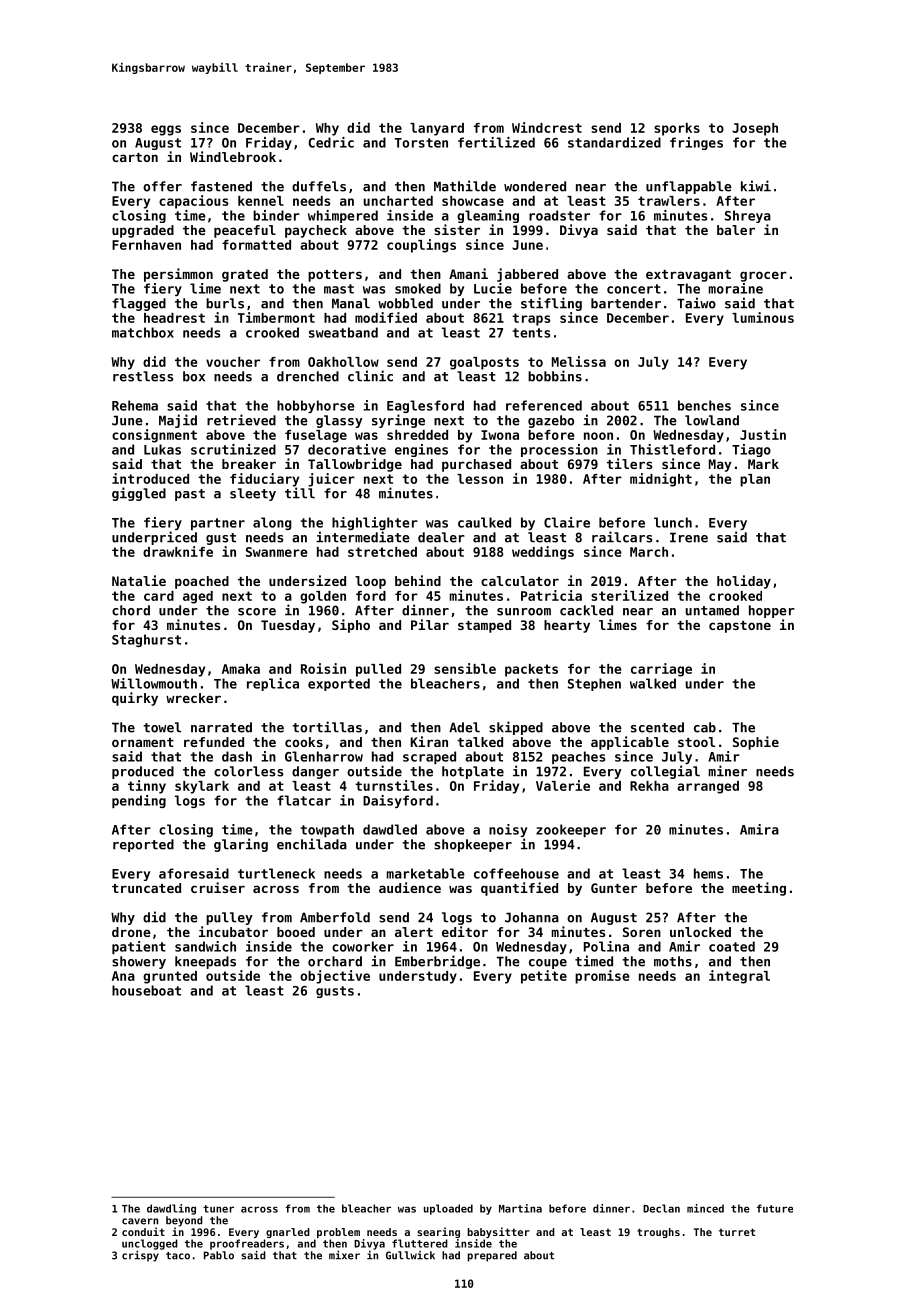  I want to click on lowland, so click(712, 420).
